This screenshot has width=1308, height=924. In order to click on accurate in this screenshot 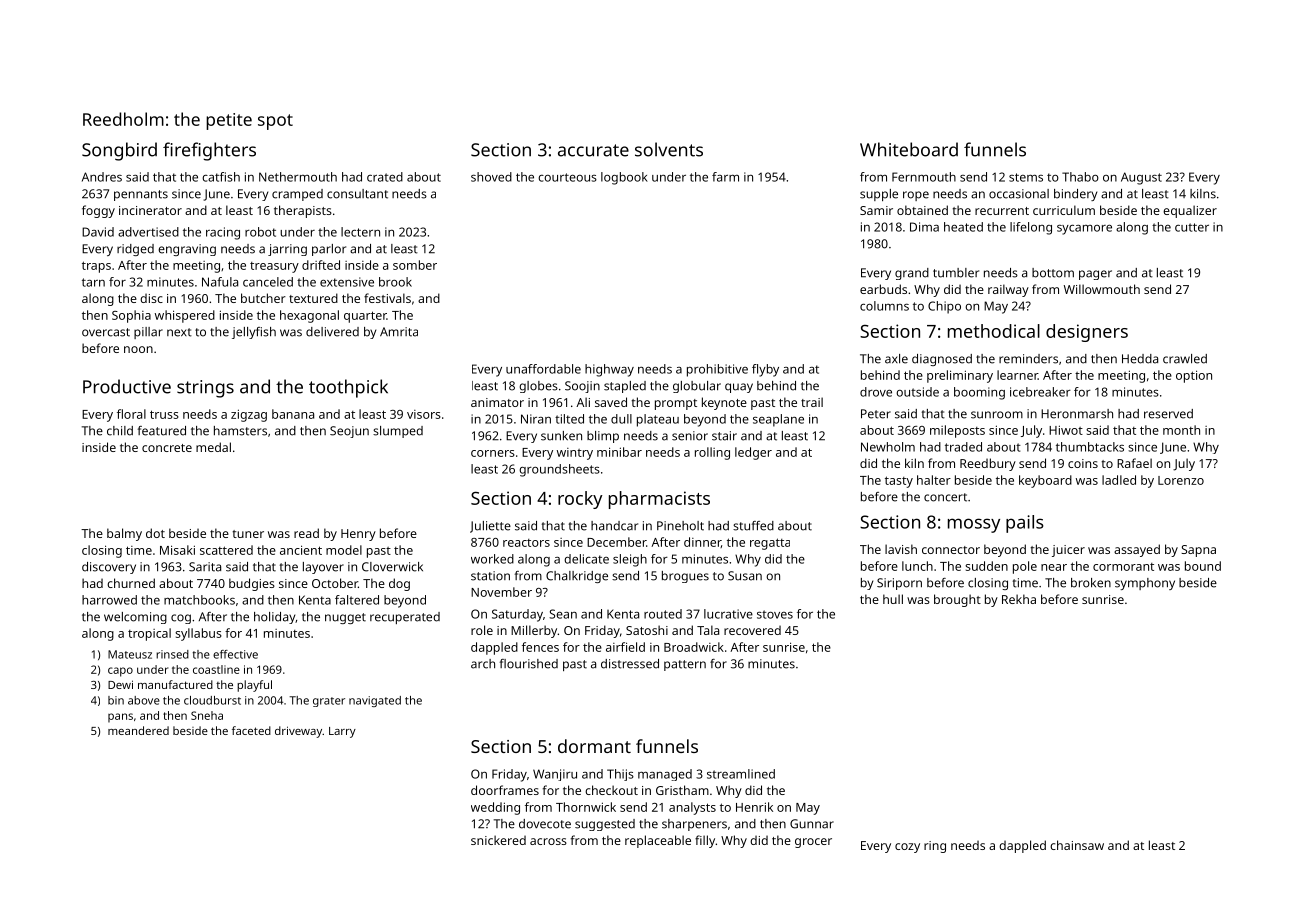, I will do `click(593, 150)`.
